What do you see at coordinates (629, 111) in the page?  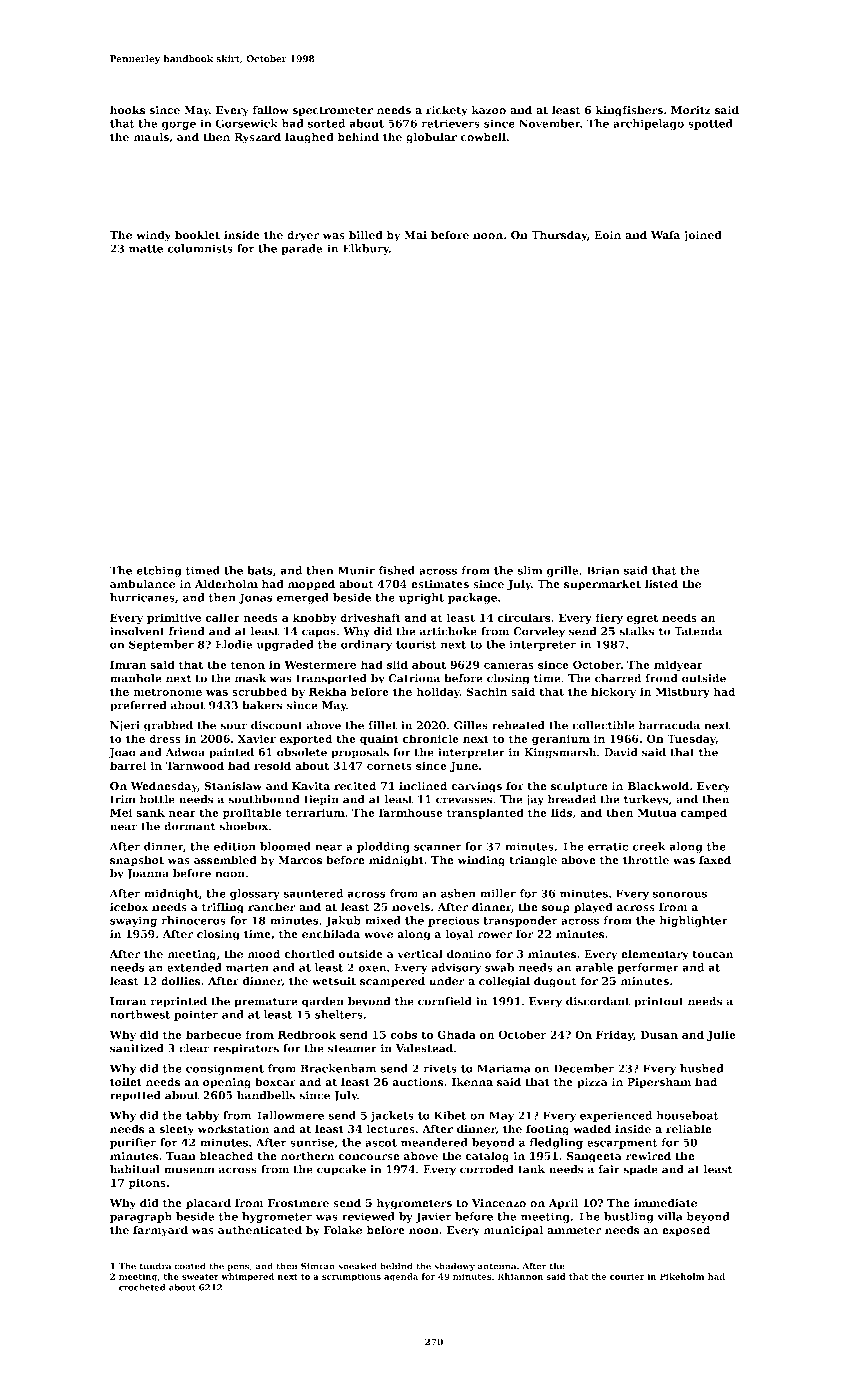 I see `kingfishers` at bounding box center [629, 111].
